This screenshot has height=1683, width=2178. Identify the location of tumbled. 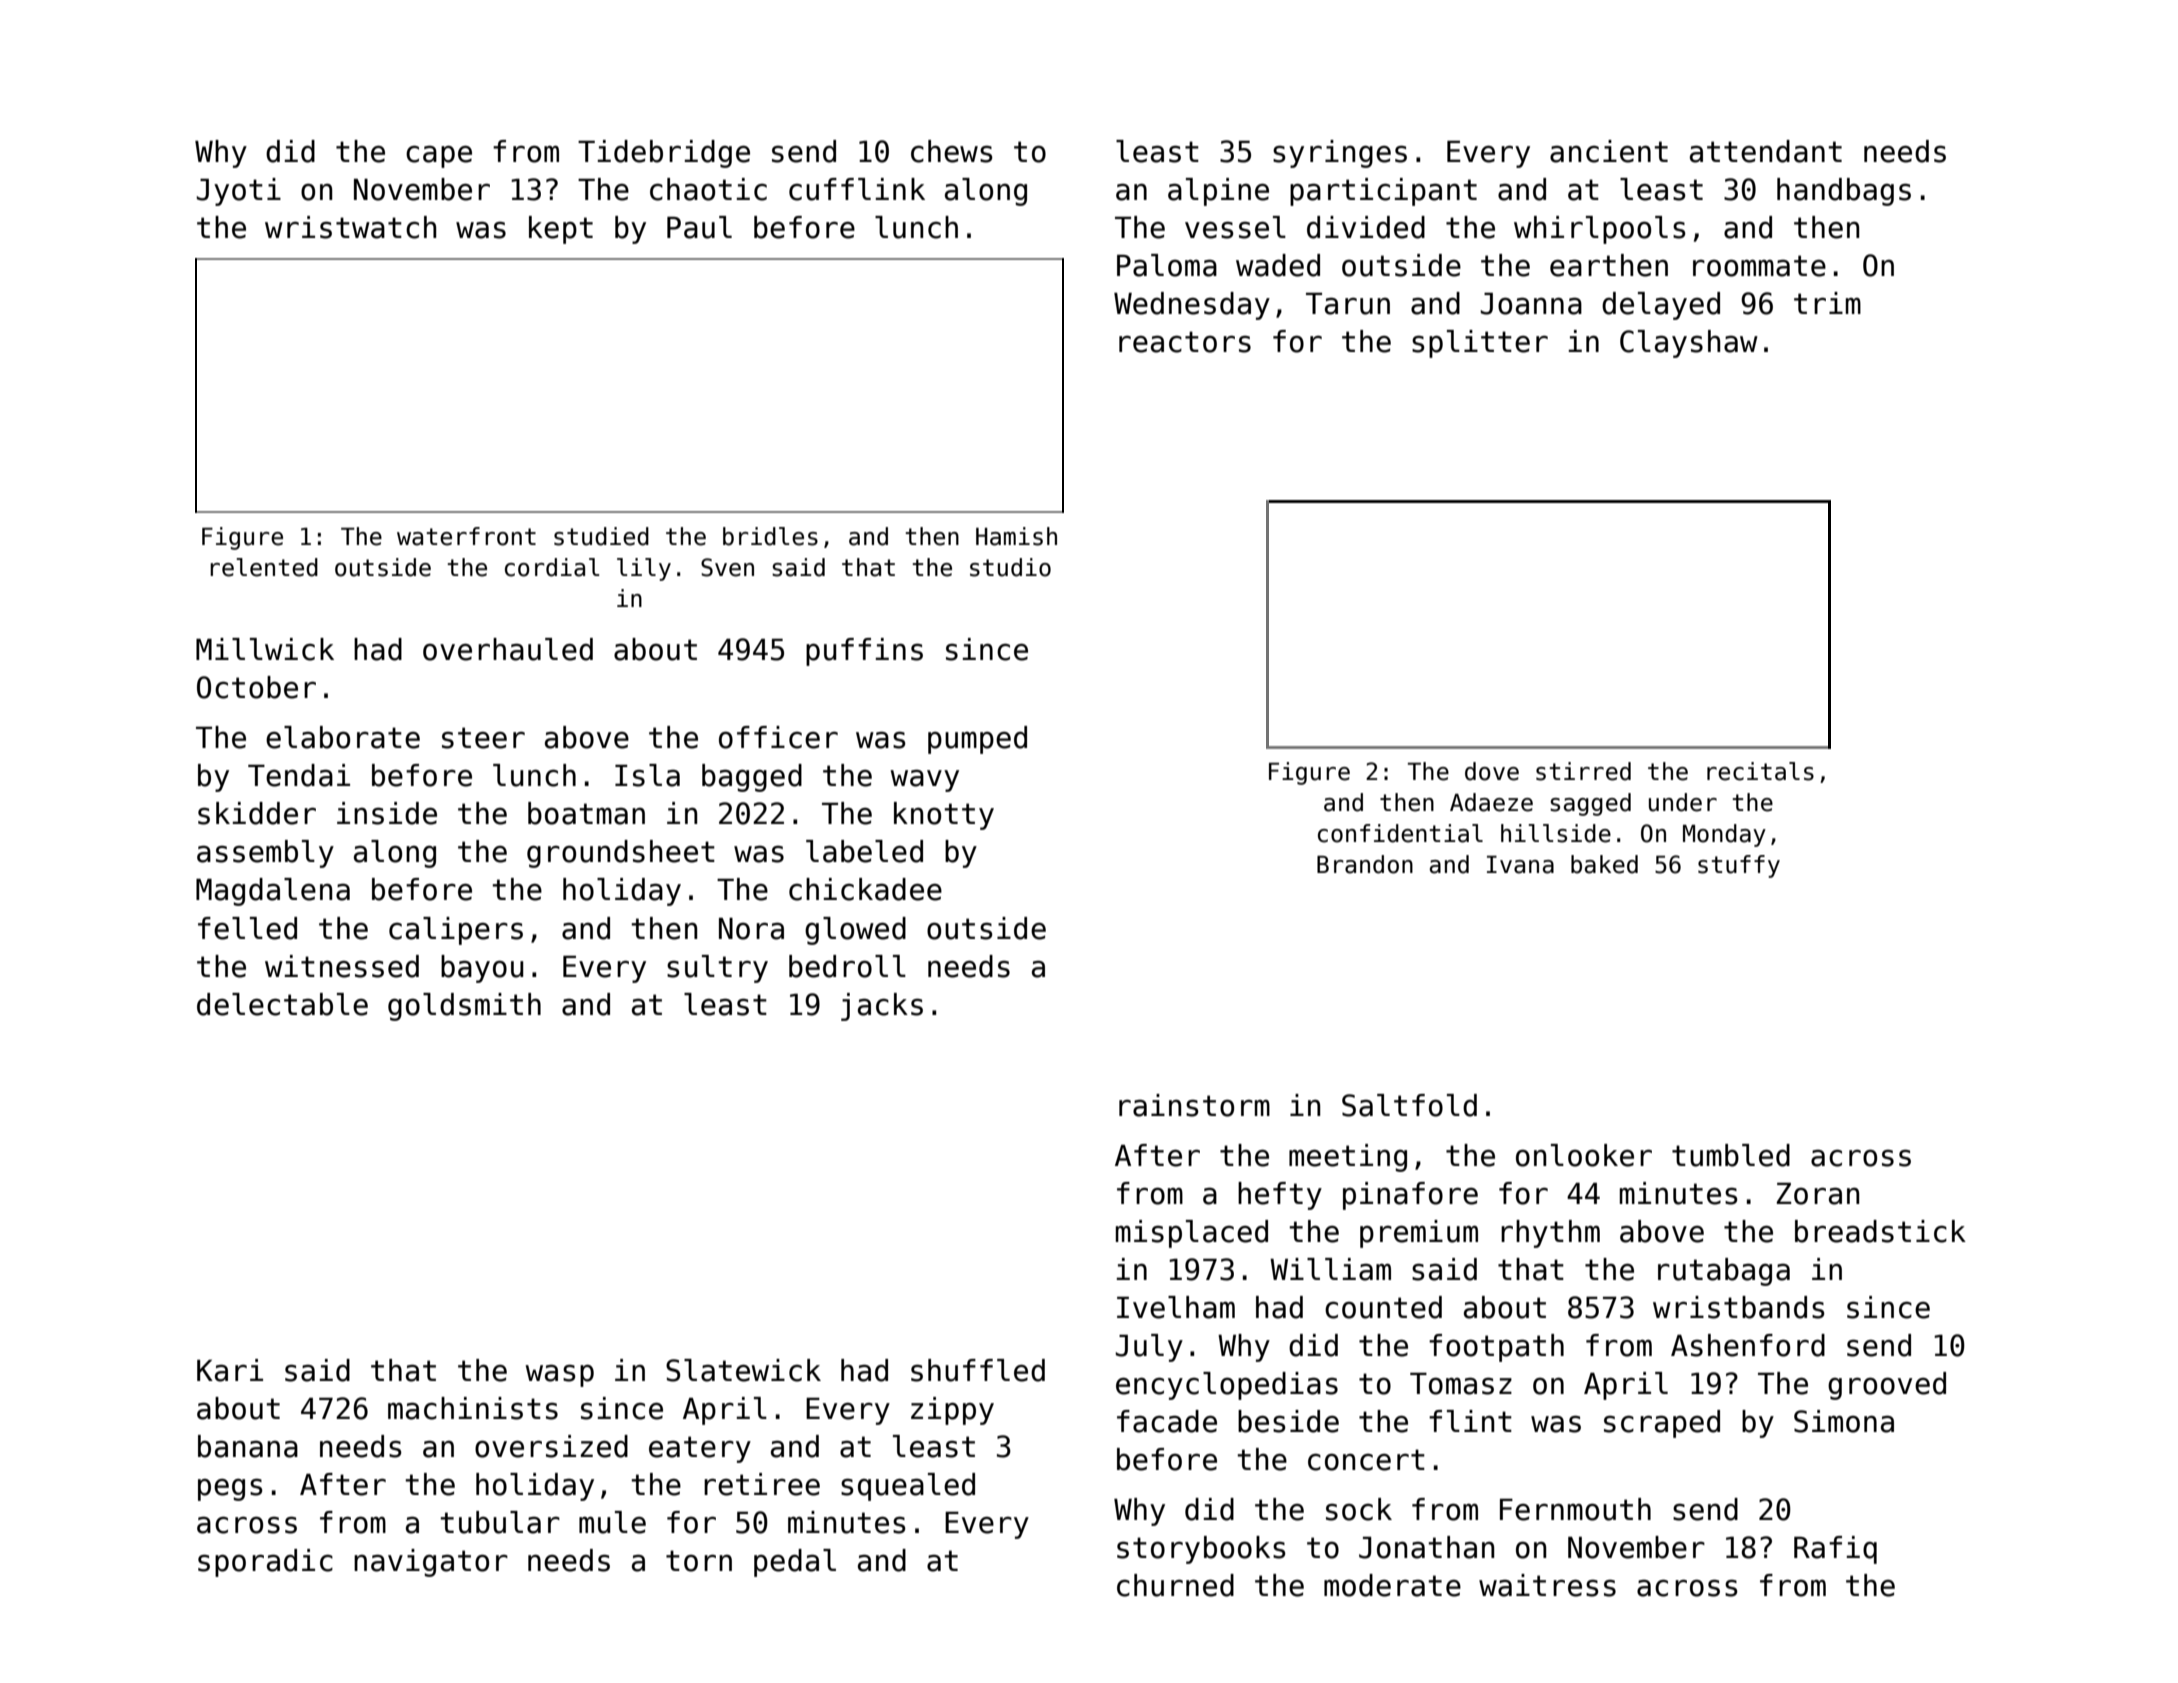
(1731, 1155).
